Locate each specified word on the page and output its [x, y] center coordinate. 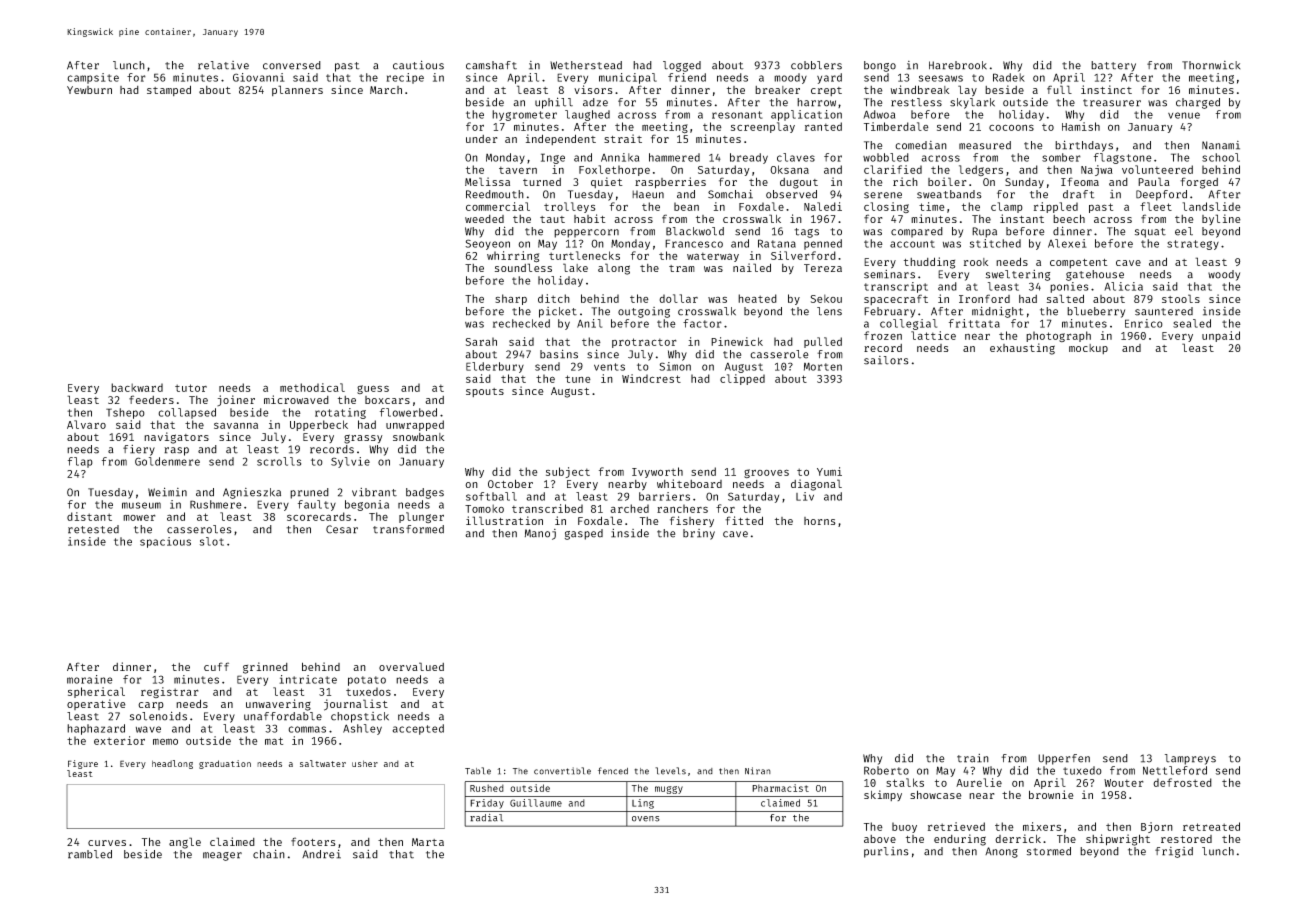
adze [595, 102]
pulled [823, 342]
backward [137, 387]
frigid [1174, 852]
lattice [933, 335]
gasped [584, 534]
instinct [1106, 89]
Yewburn [89, 90]
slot [212, 541]
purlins [886, 852]
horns [820, 521]
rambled [90, 854]
